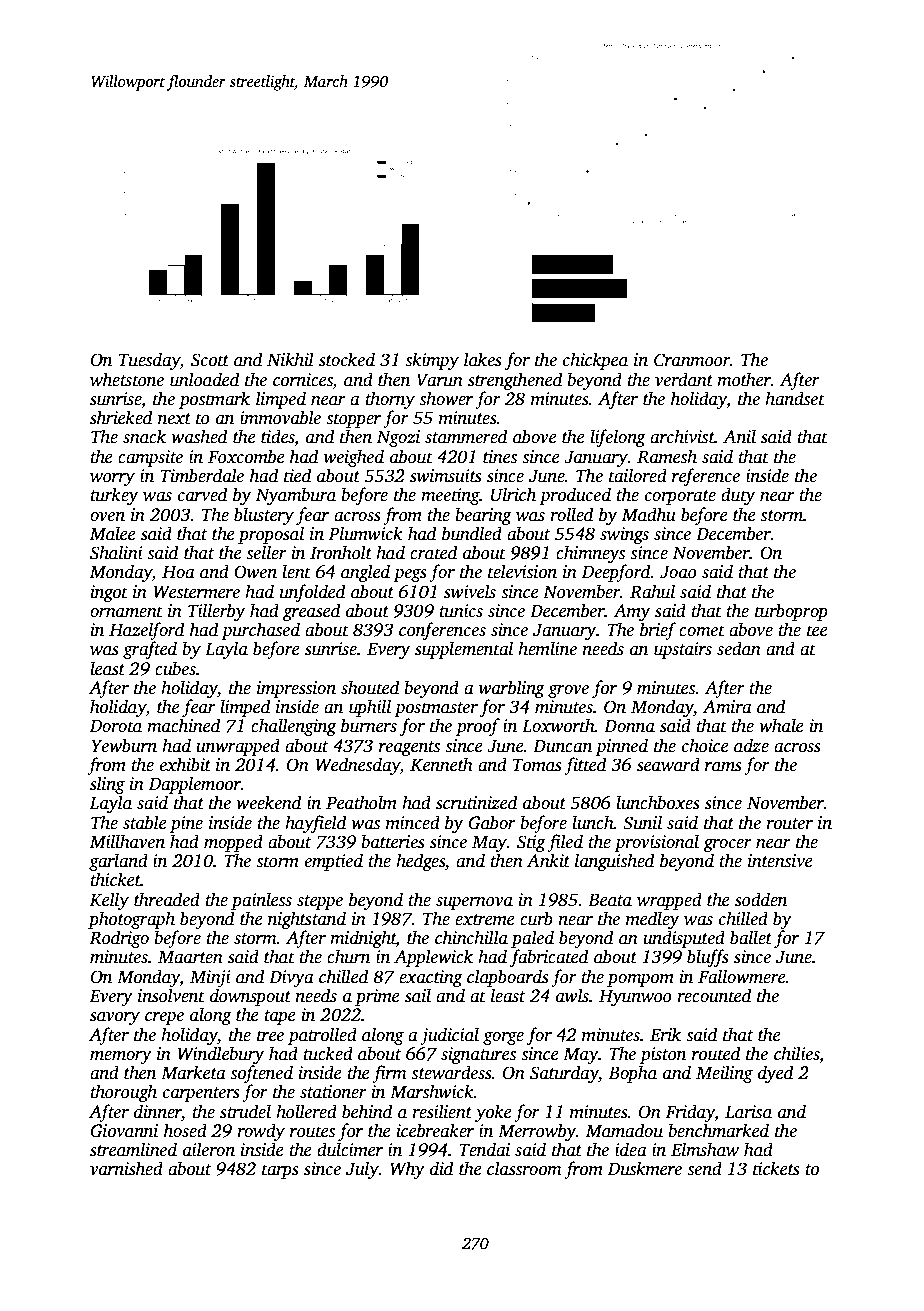  I want to click on Foxcombe, so click(246, 456).
